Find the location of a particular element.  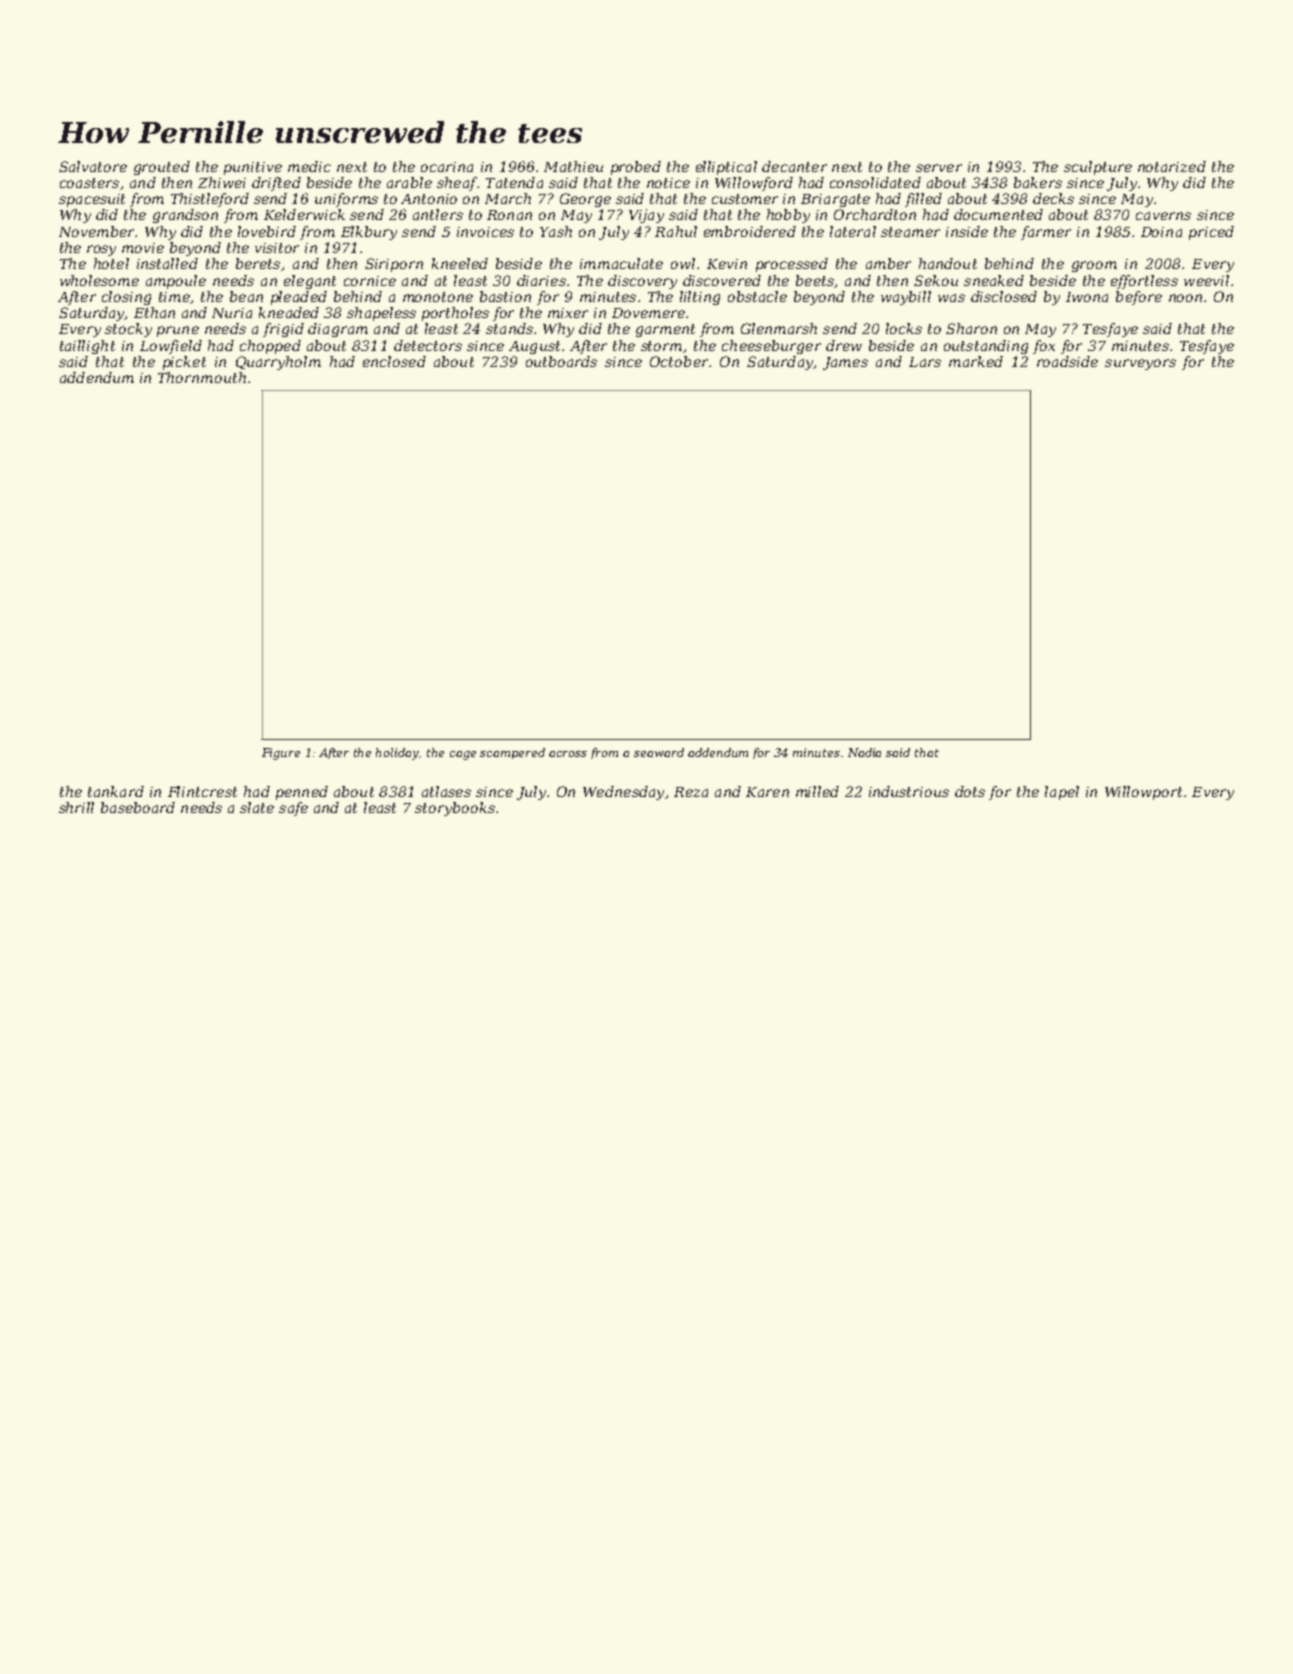

outboards is located at coordinates (561, 361).
